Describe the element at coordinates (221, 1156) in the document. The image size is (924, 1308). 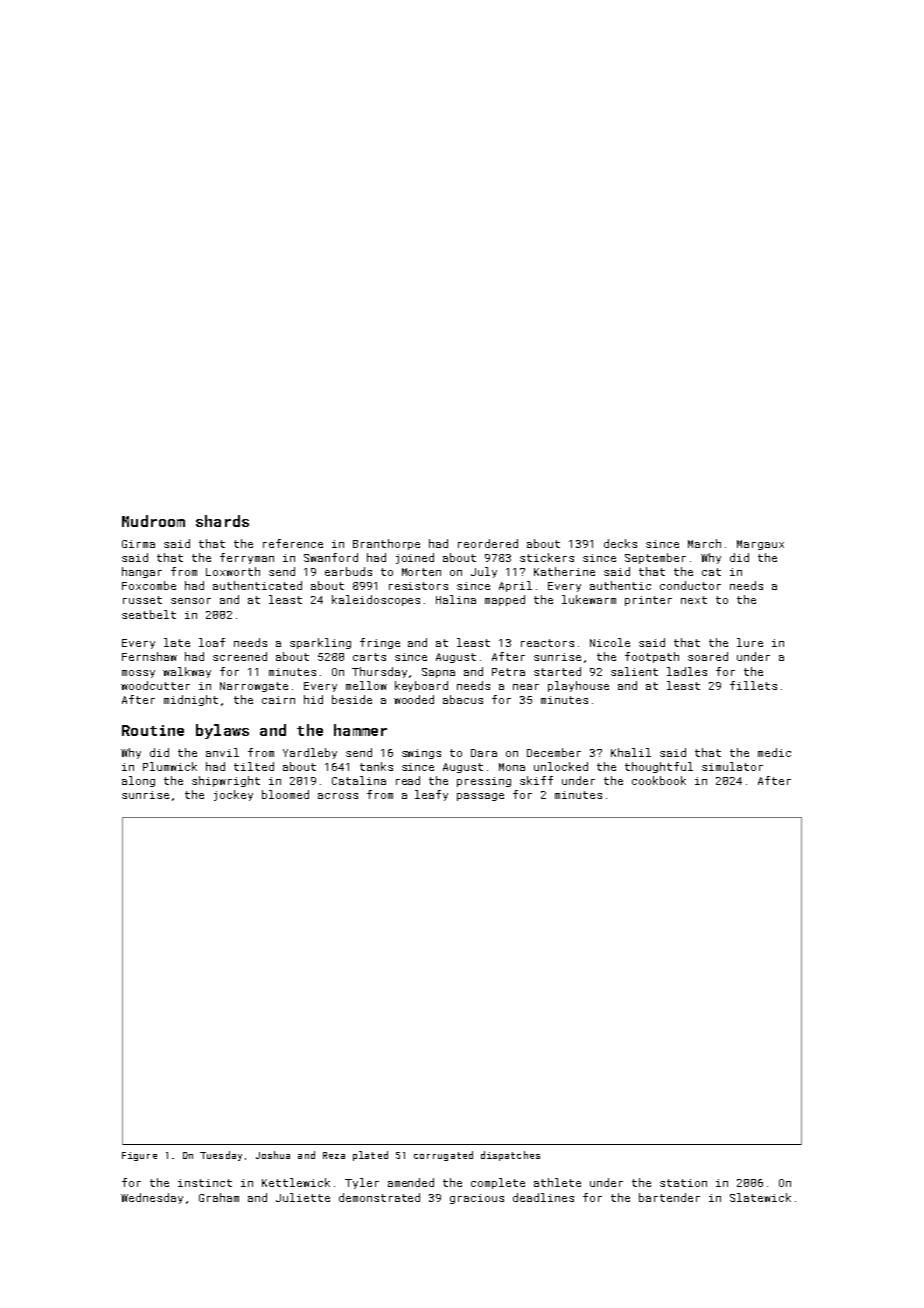
I see `Tuesday` at that location.
